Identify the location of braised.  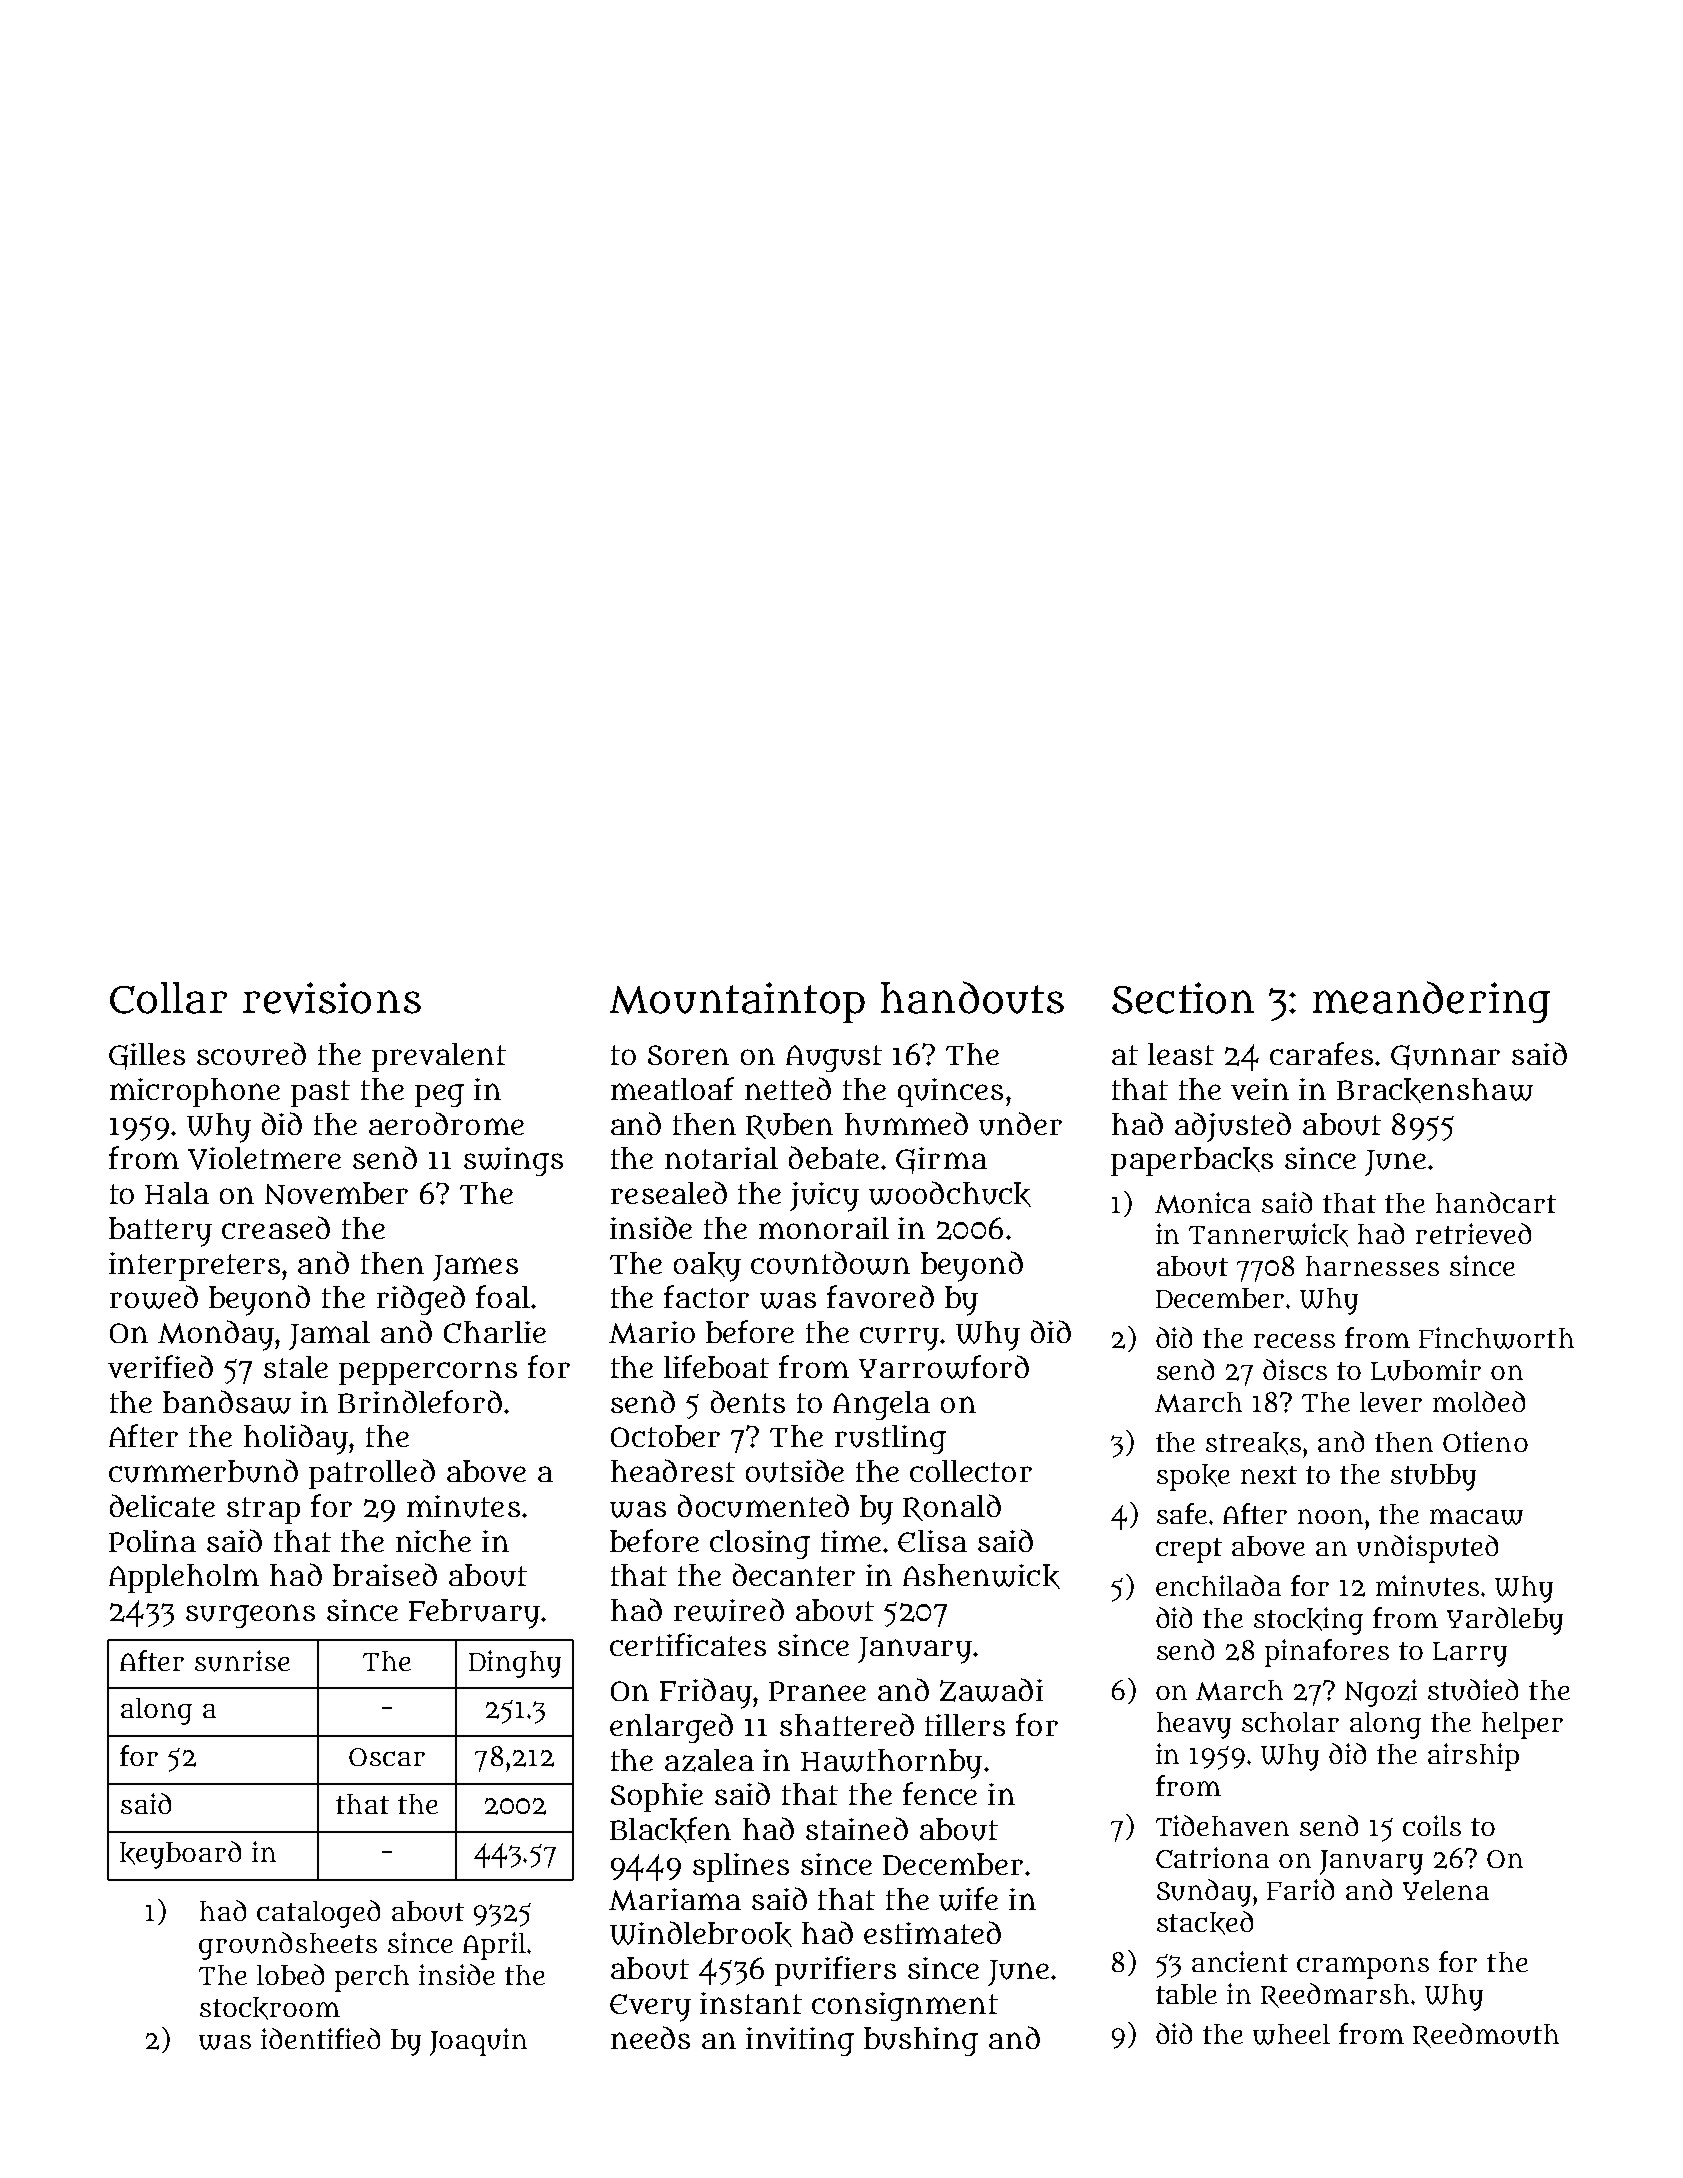
(385, 1574).
